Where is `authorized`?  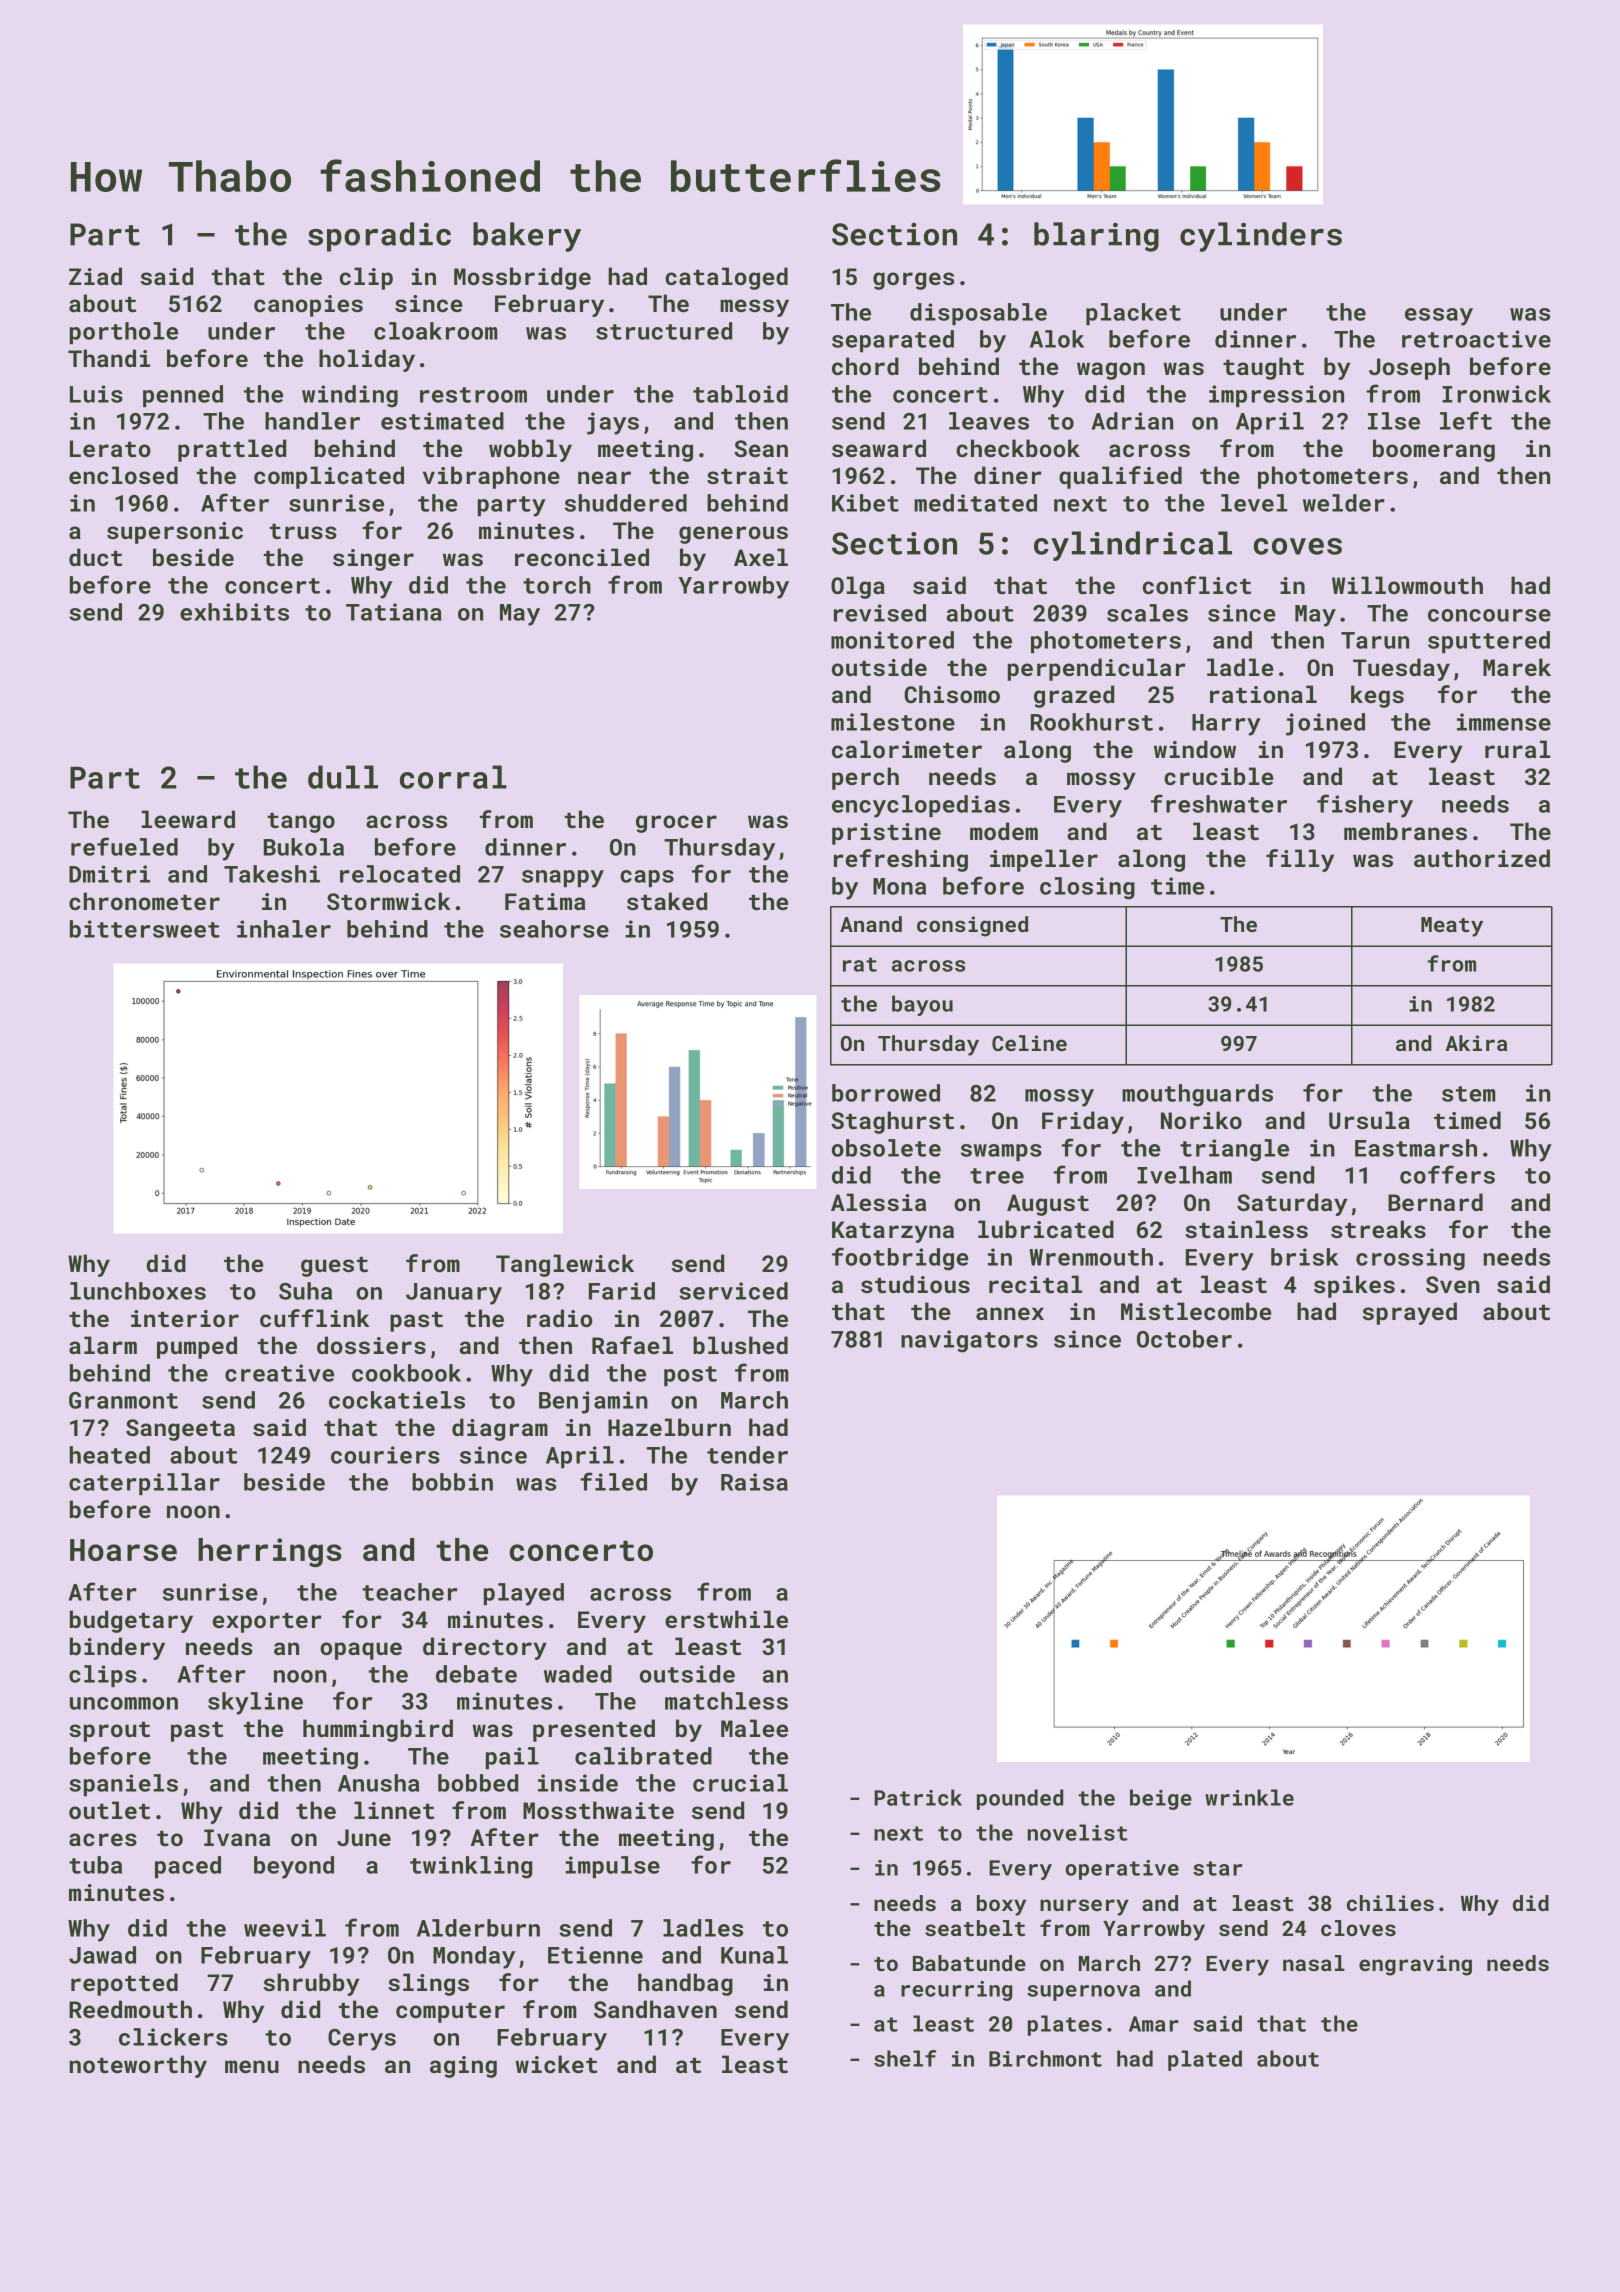
authorized is located at coordinates (1482, 858).
